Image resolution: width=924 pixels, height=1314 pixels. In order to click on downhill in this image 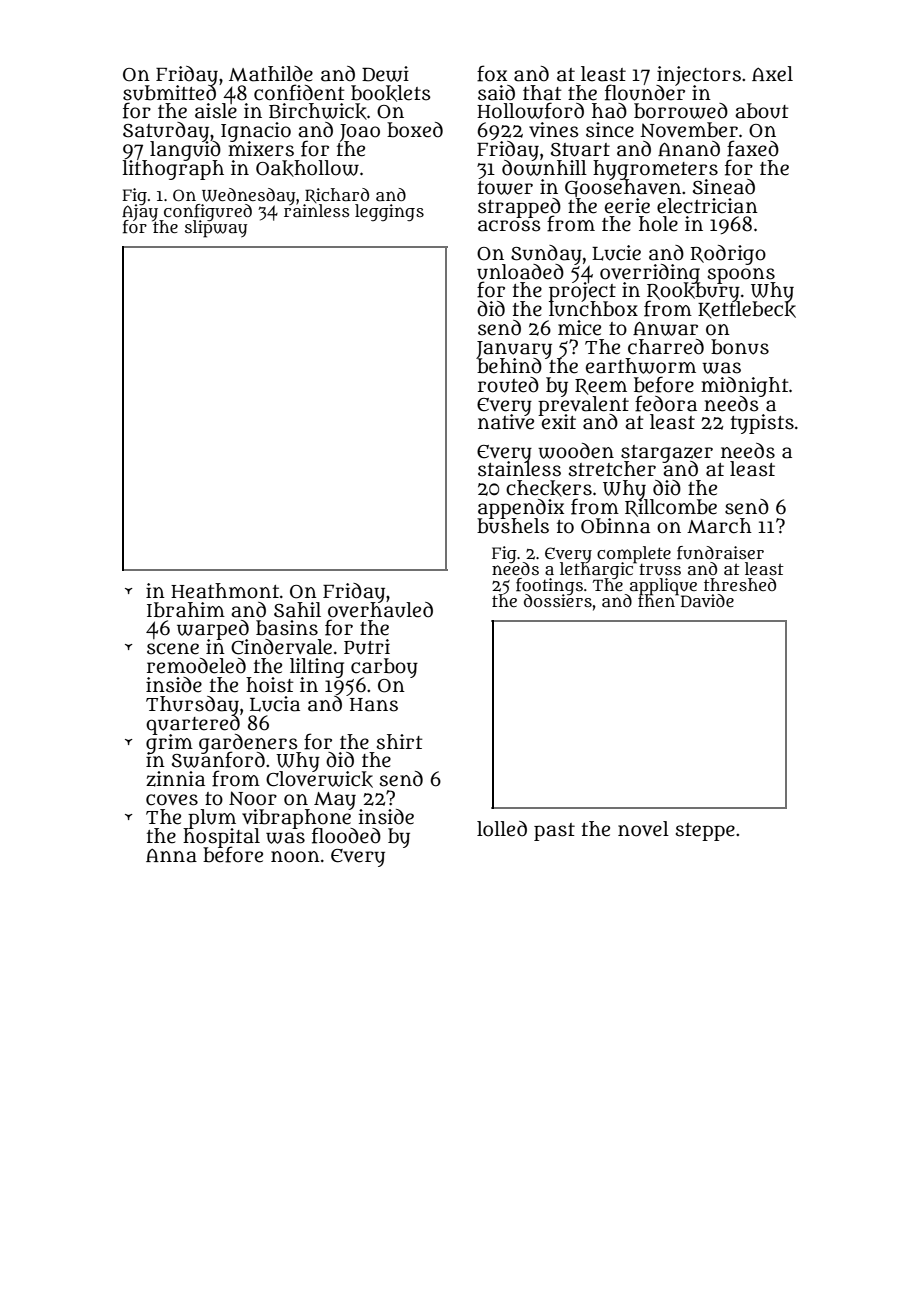, I will do `click(544, 168)`.
